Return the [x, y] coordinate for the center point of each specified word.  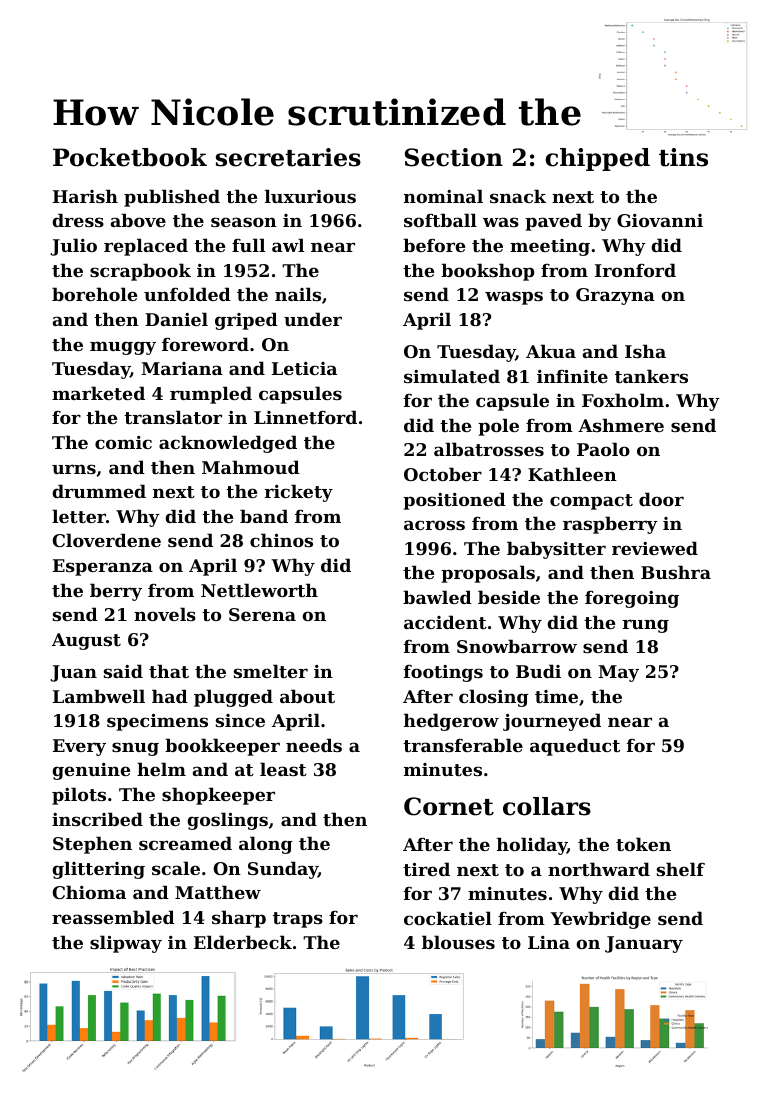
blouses [458, 942]
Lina [549, 942]
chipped [597, 159]
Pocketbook [130, 157]
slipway [126, 944]
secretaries [288, 157]
